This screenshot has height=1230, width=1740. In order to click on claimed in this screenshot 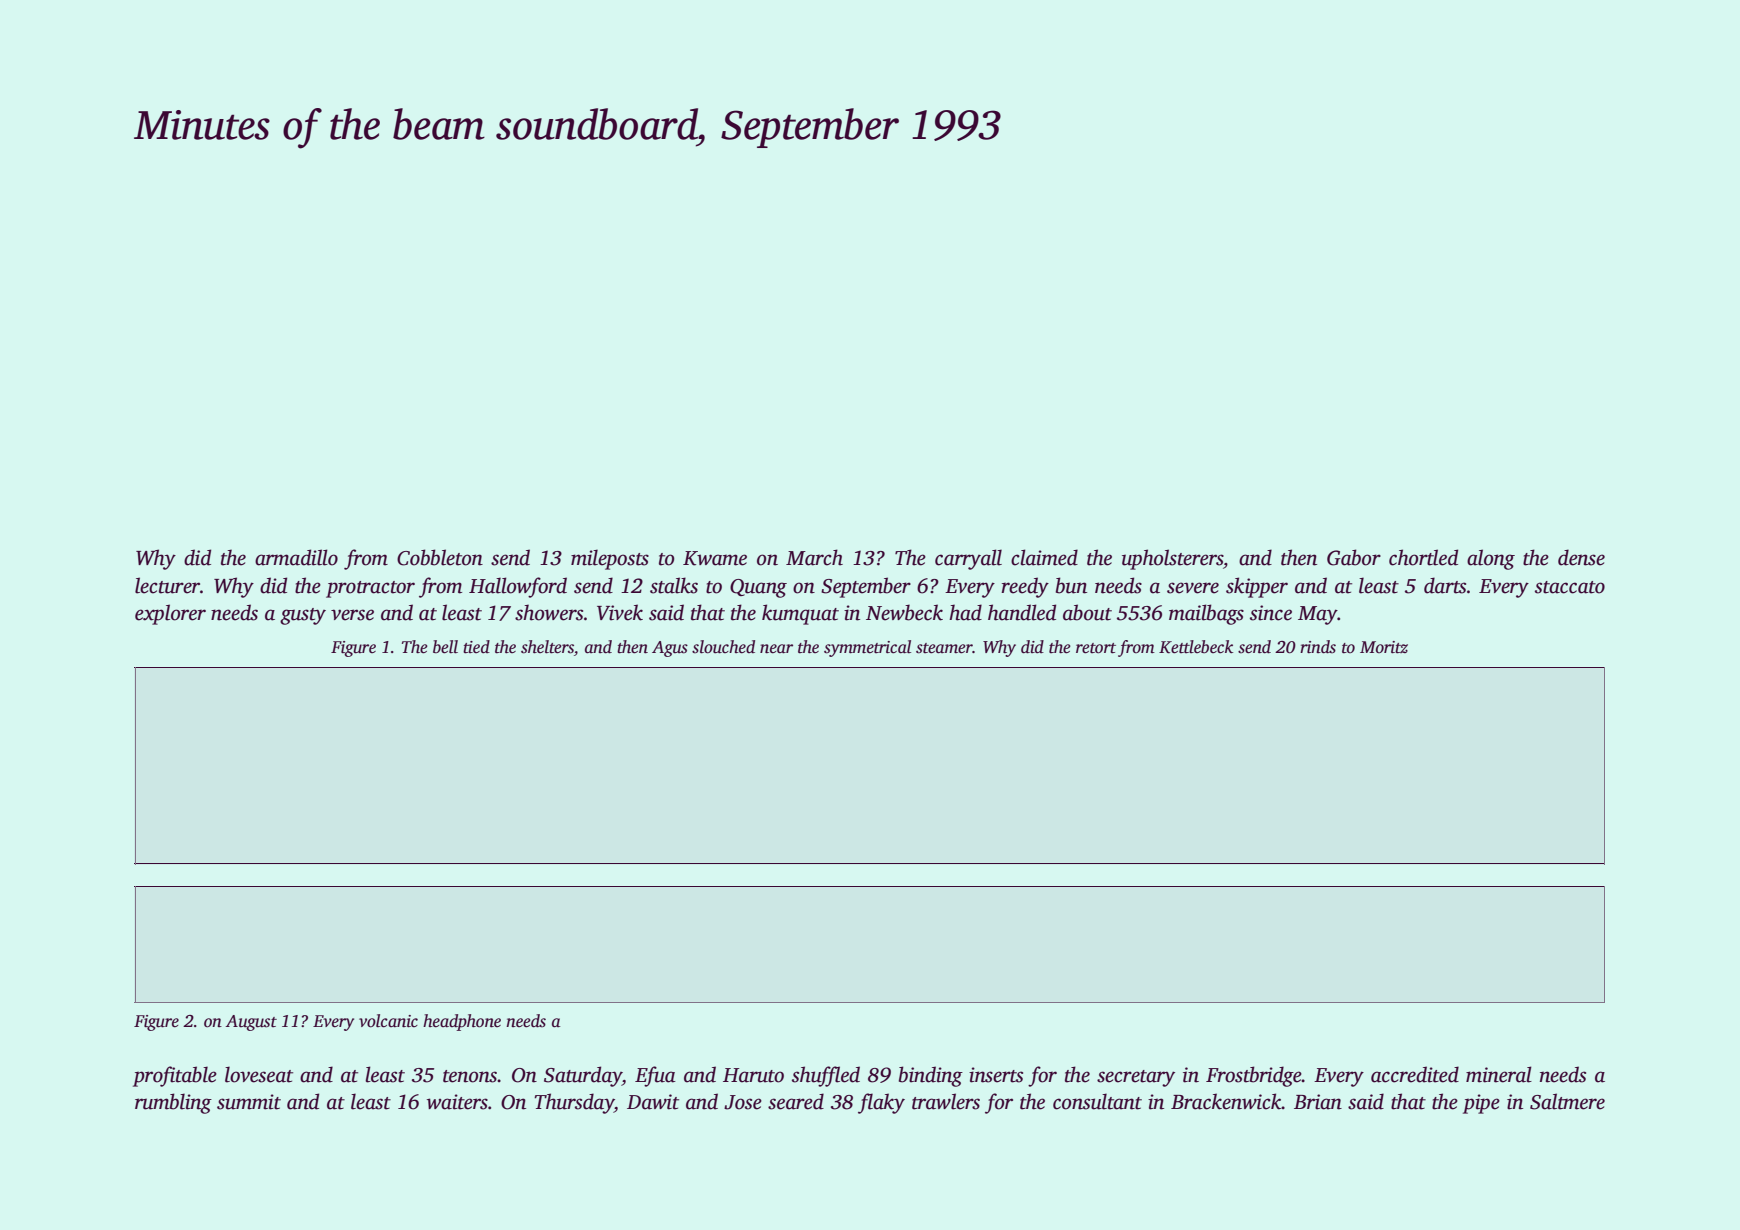, I will do `click(1044, 557)`.
